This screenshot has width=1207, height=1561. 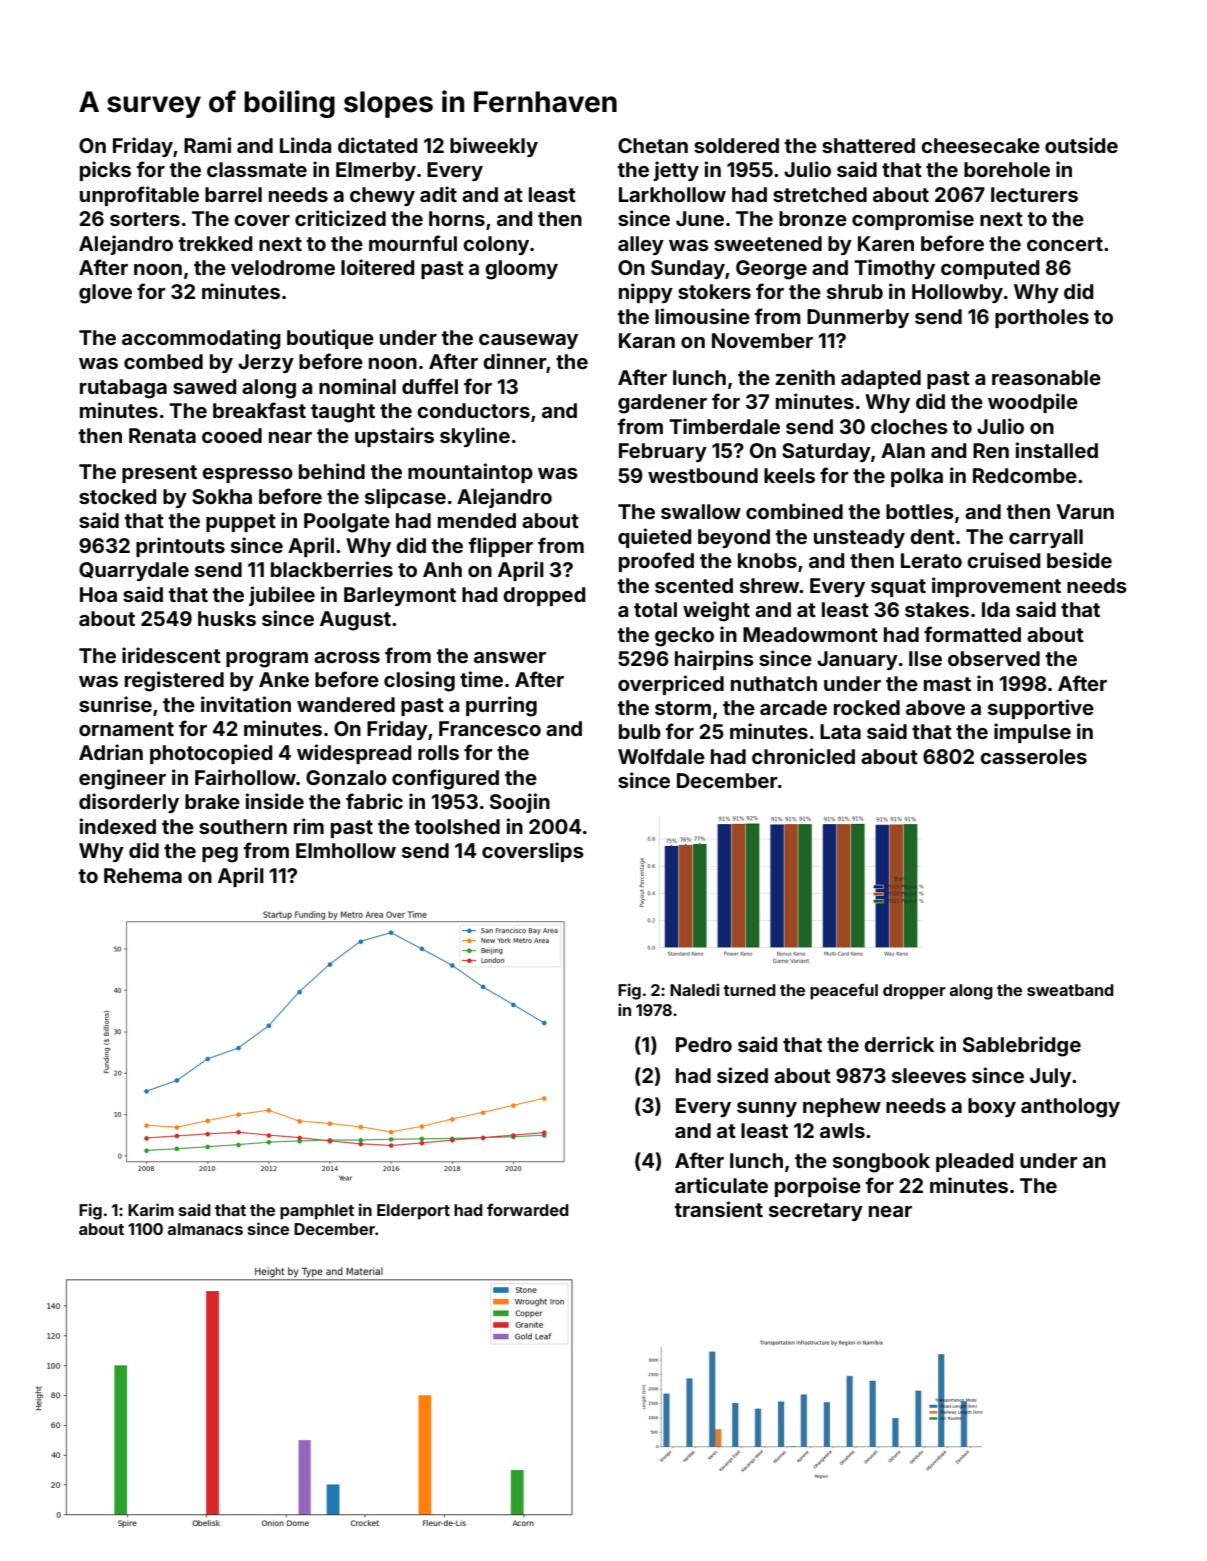 I want to click on Karim, so click(x=151, y=1209).
